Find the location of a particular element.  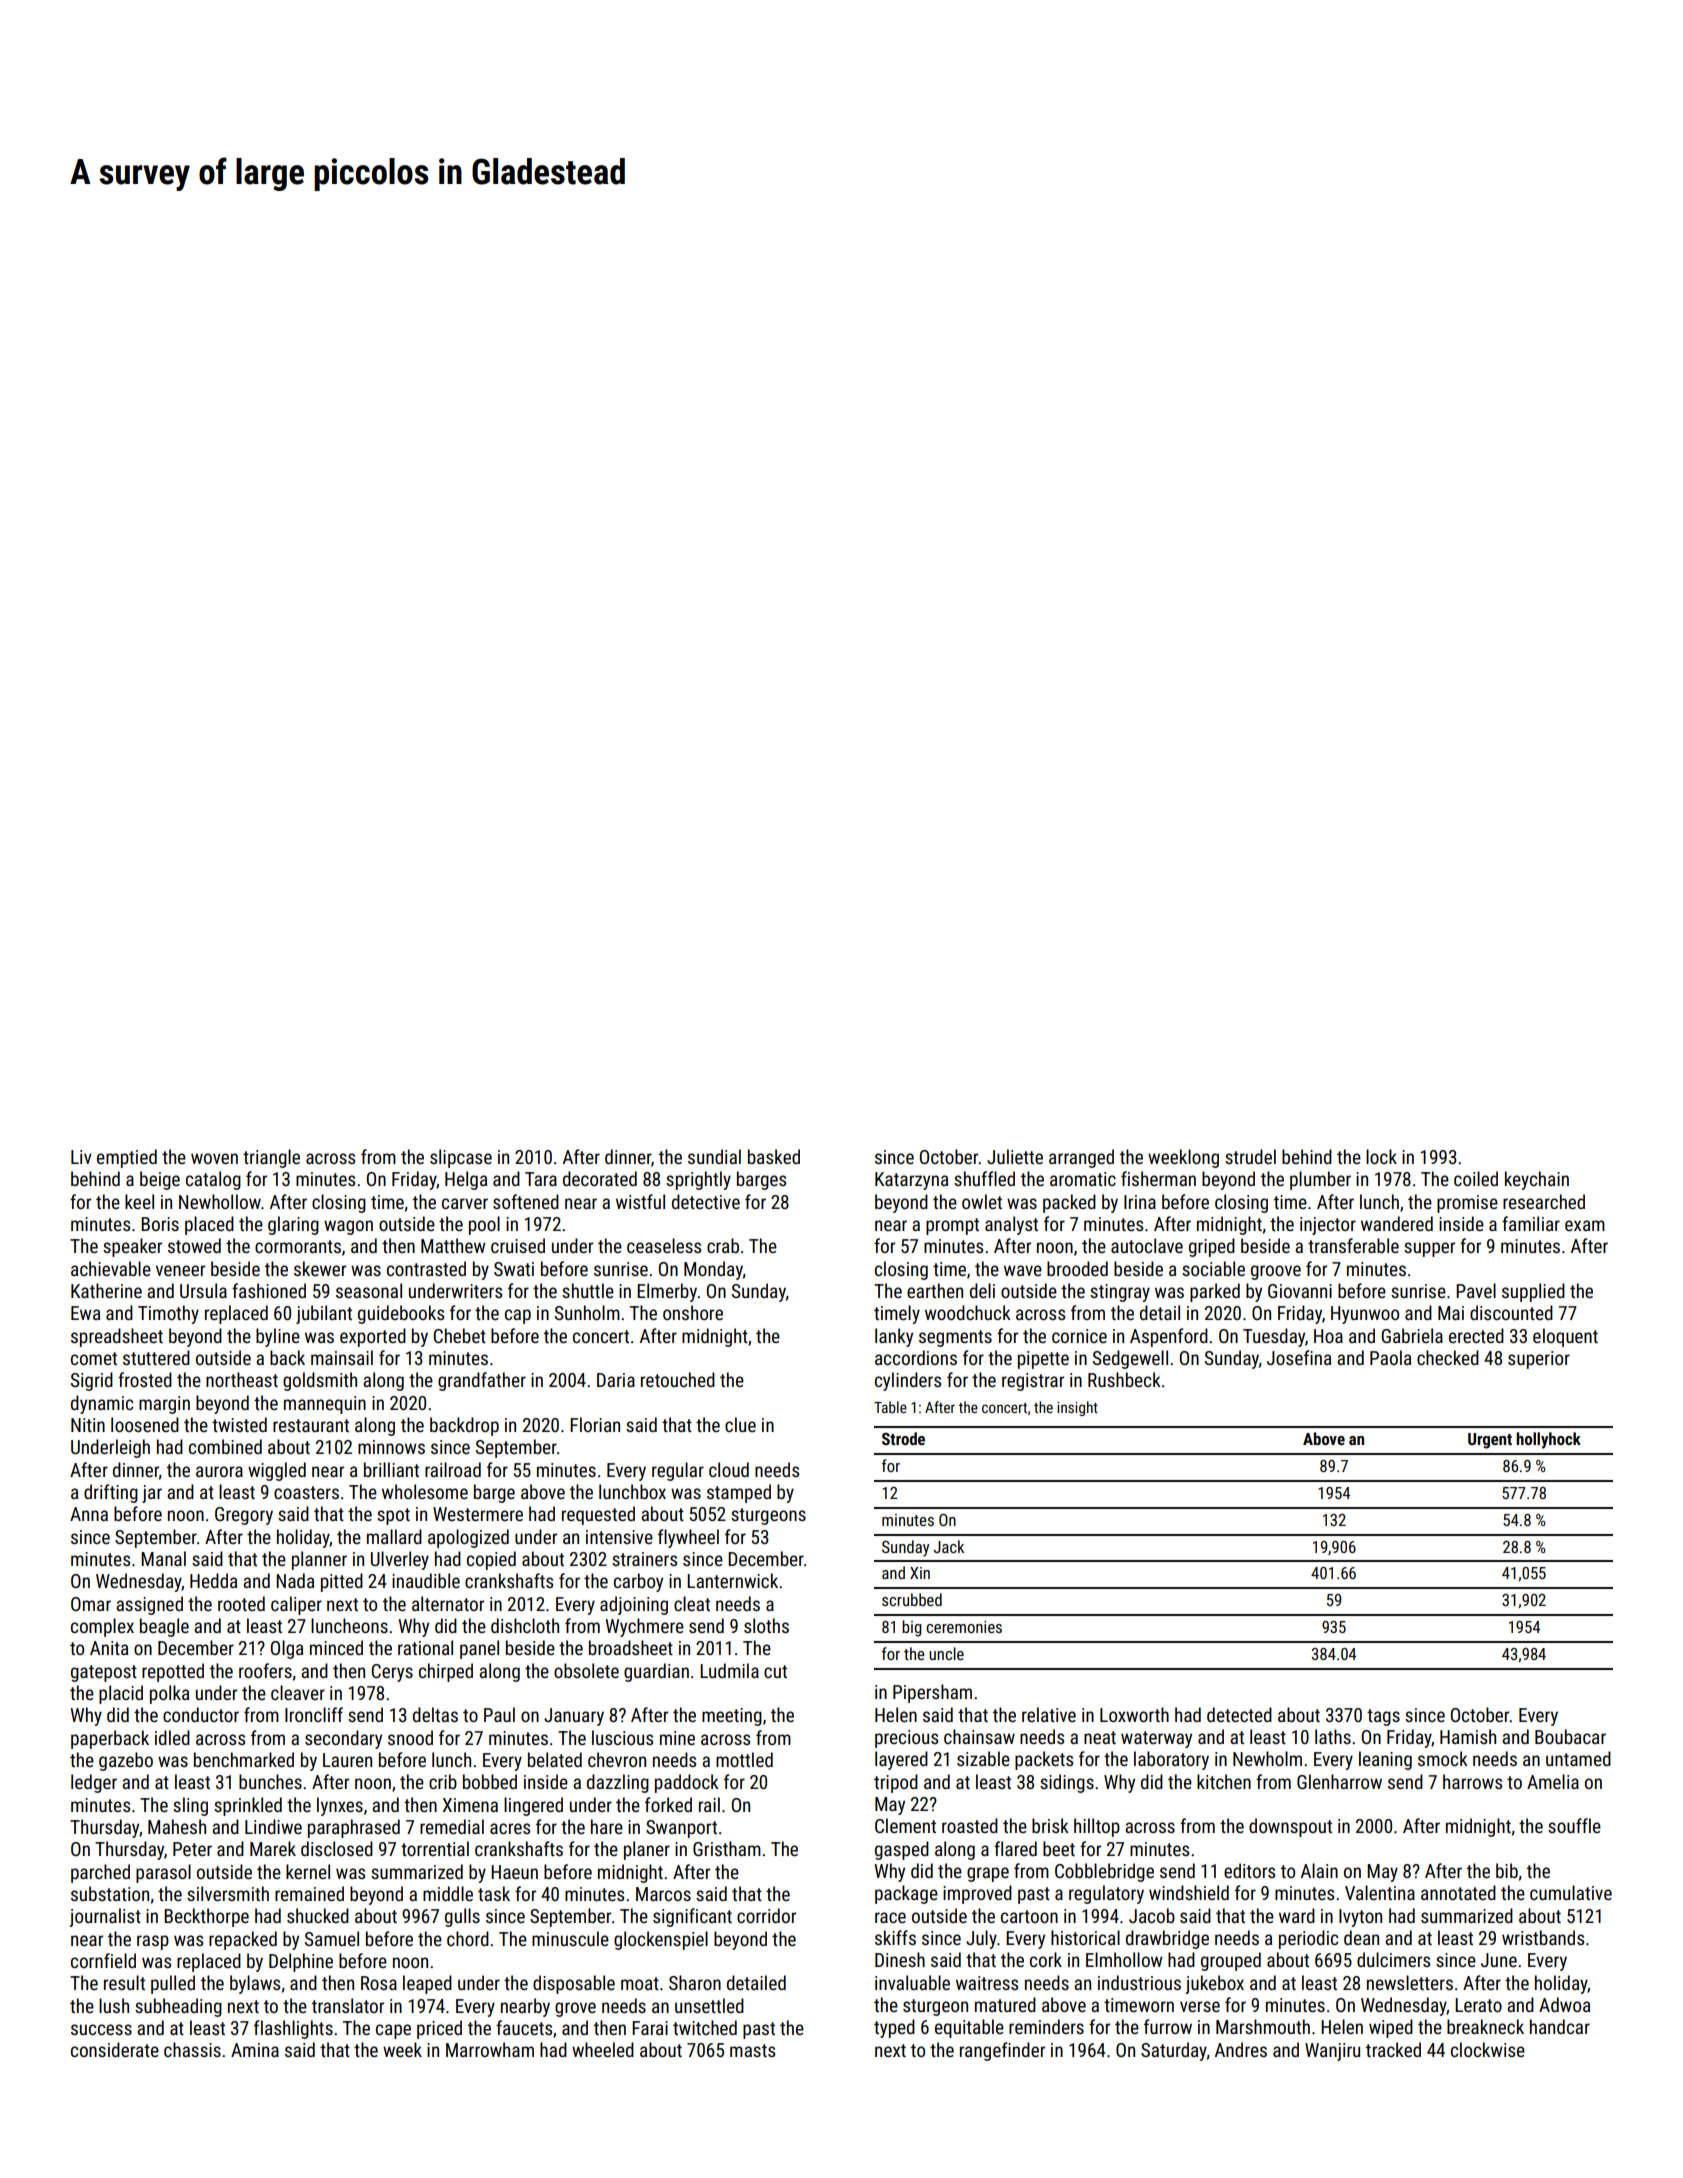

basked is located at coordinates (774, 1156).
